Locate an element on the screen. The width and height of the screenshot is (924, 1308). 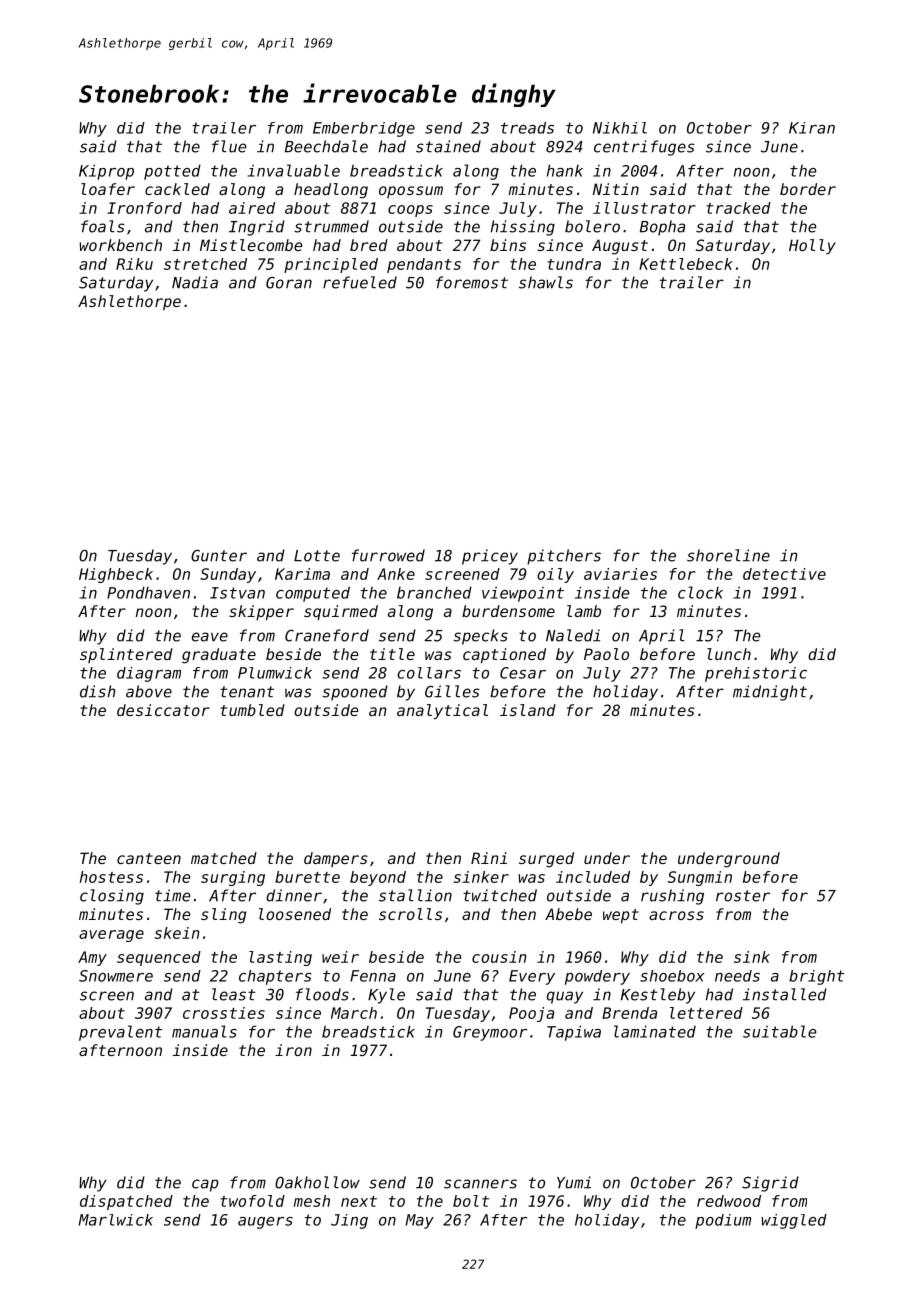
pricey is located at coordinates (490, 557).
